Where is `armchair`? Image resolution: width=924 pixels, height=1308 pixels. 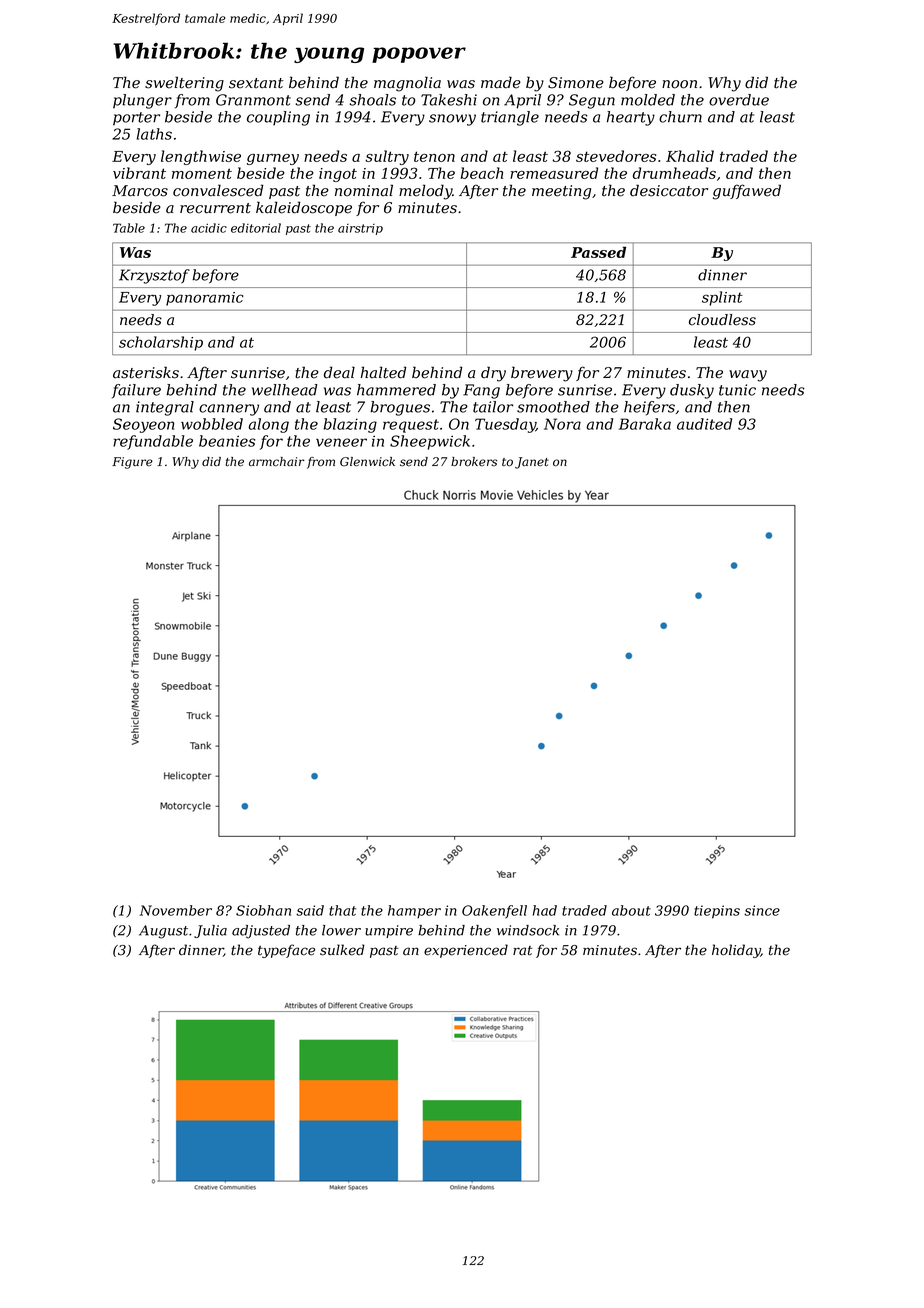
armchair is located at coordinates (276, 462).
